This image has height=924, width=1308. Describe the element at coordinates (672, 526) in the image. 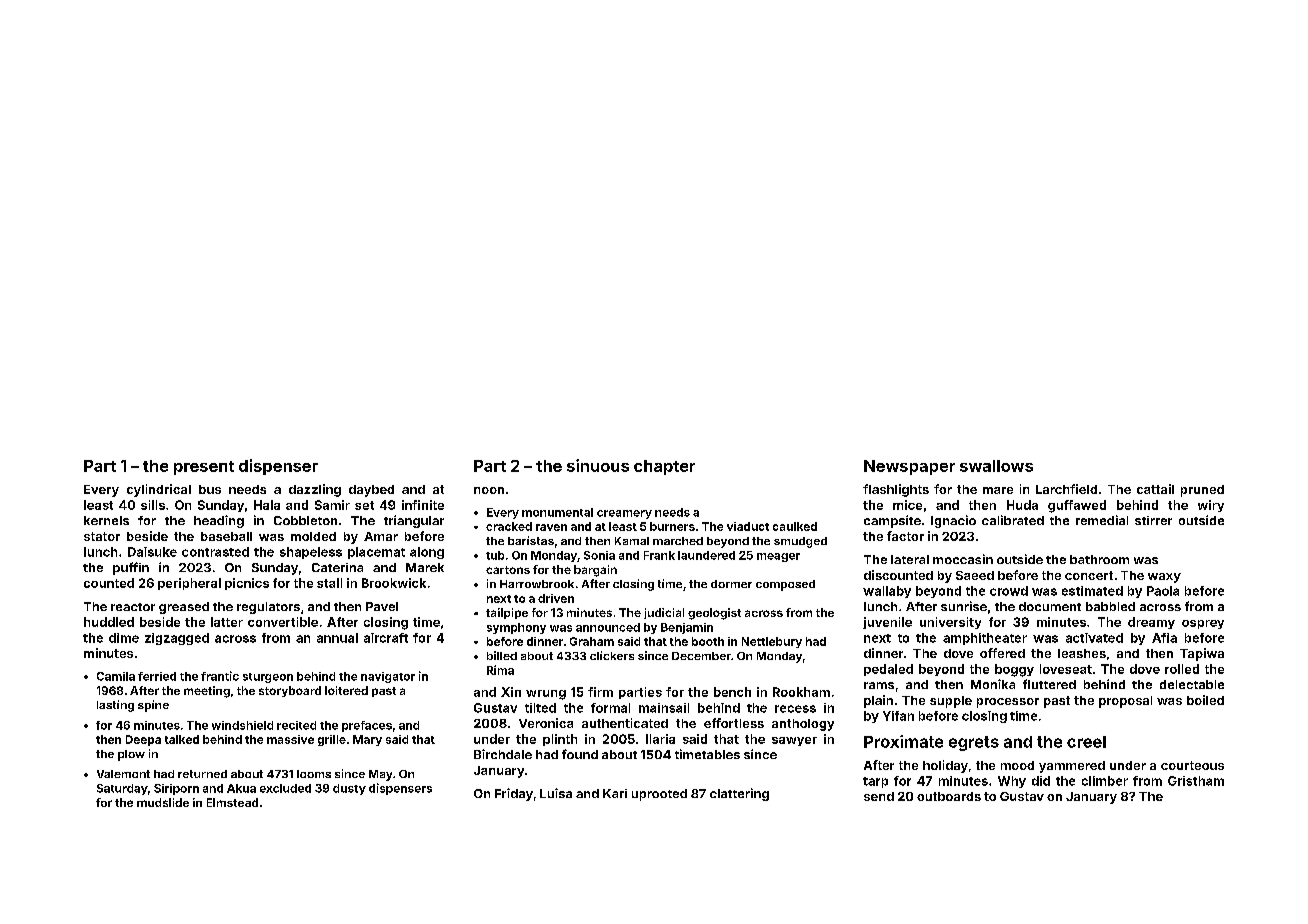

I see `burners` at that location.
